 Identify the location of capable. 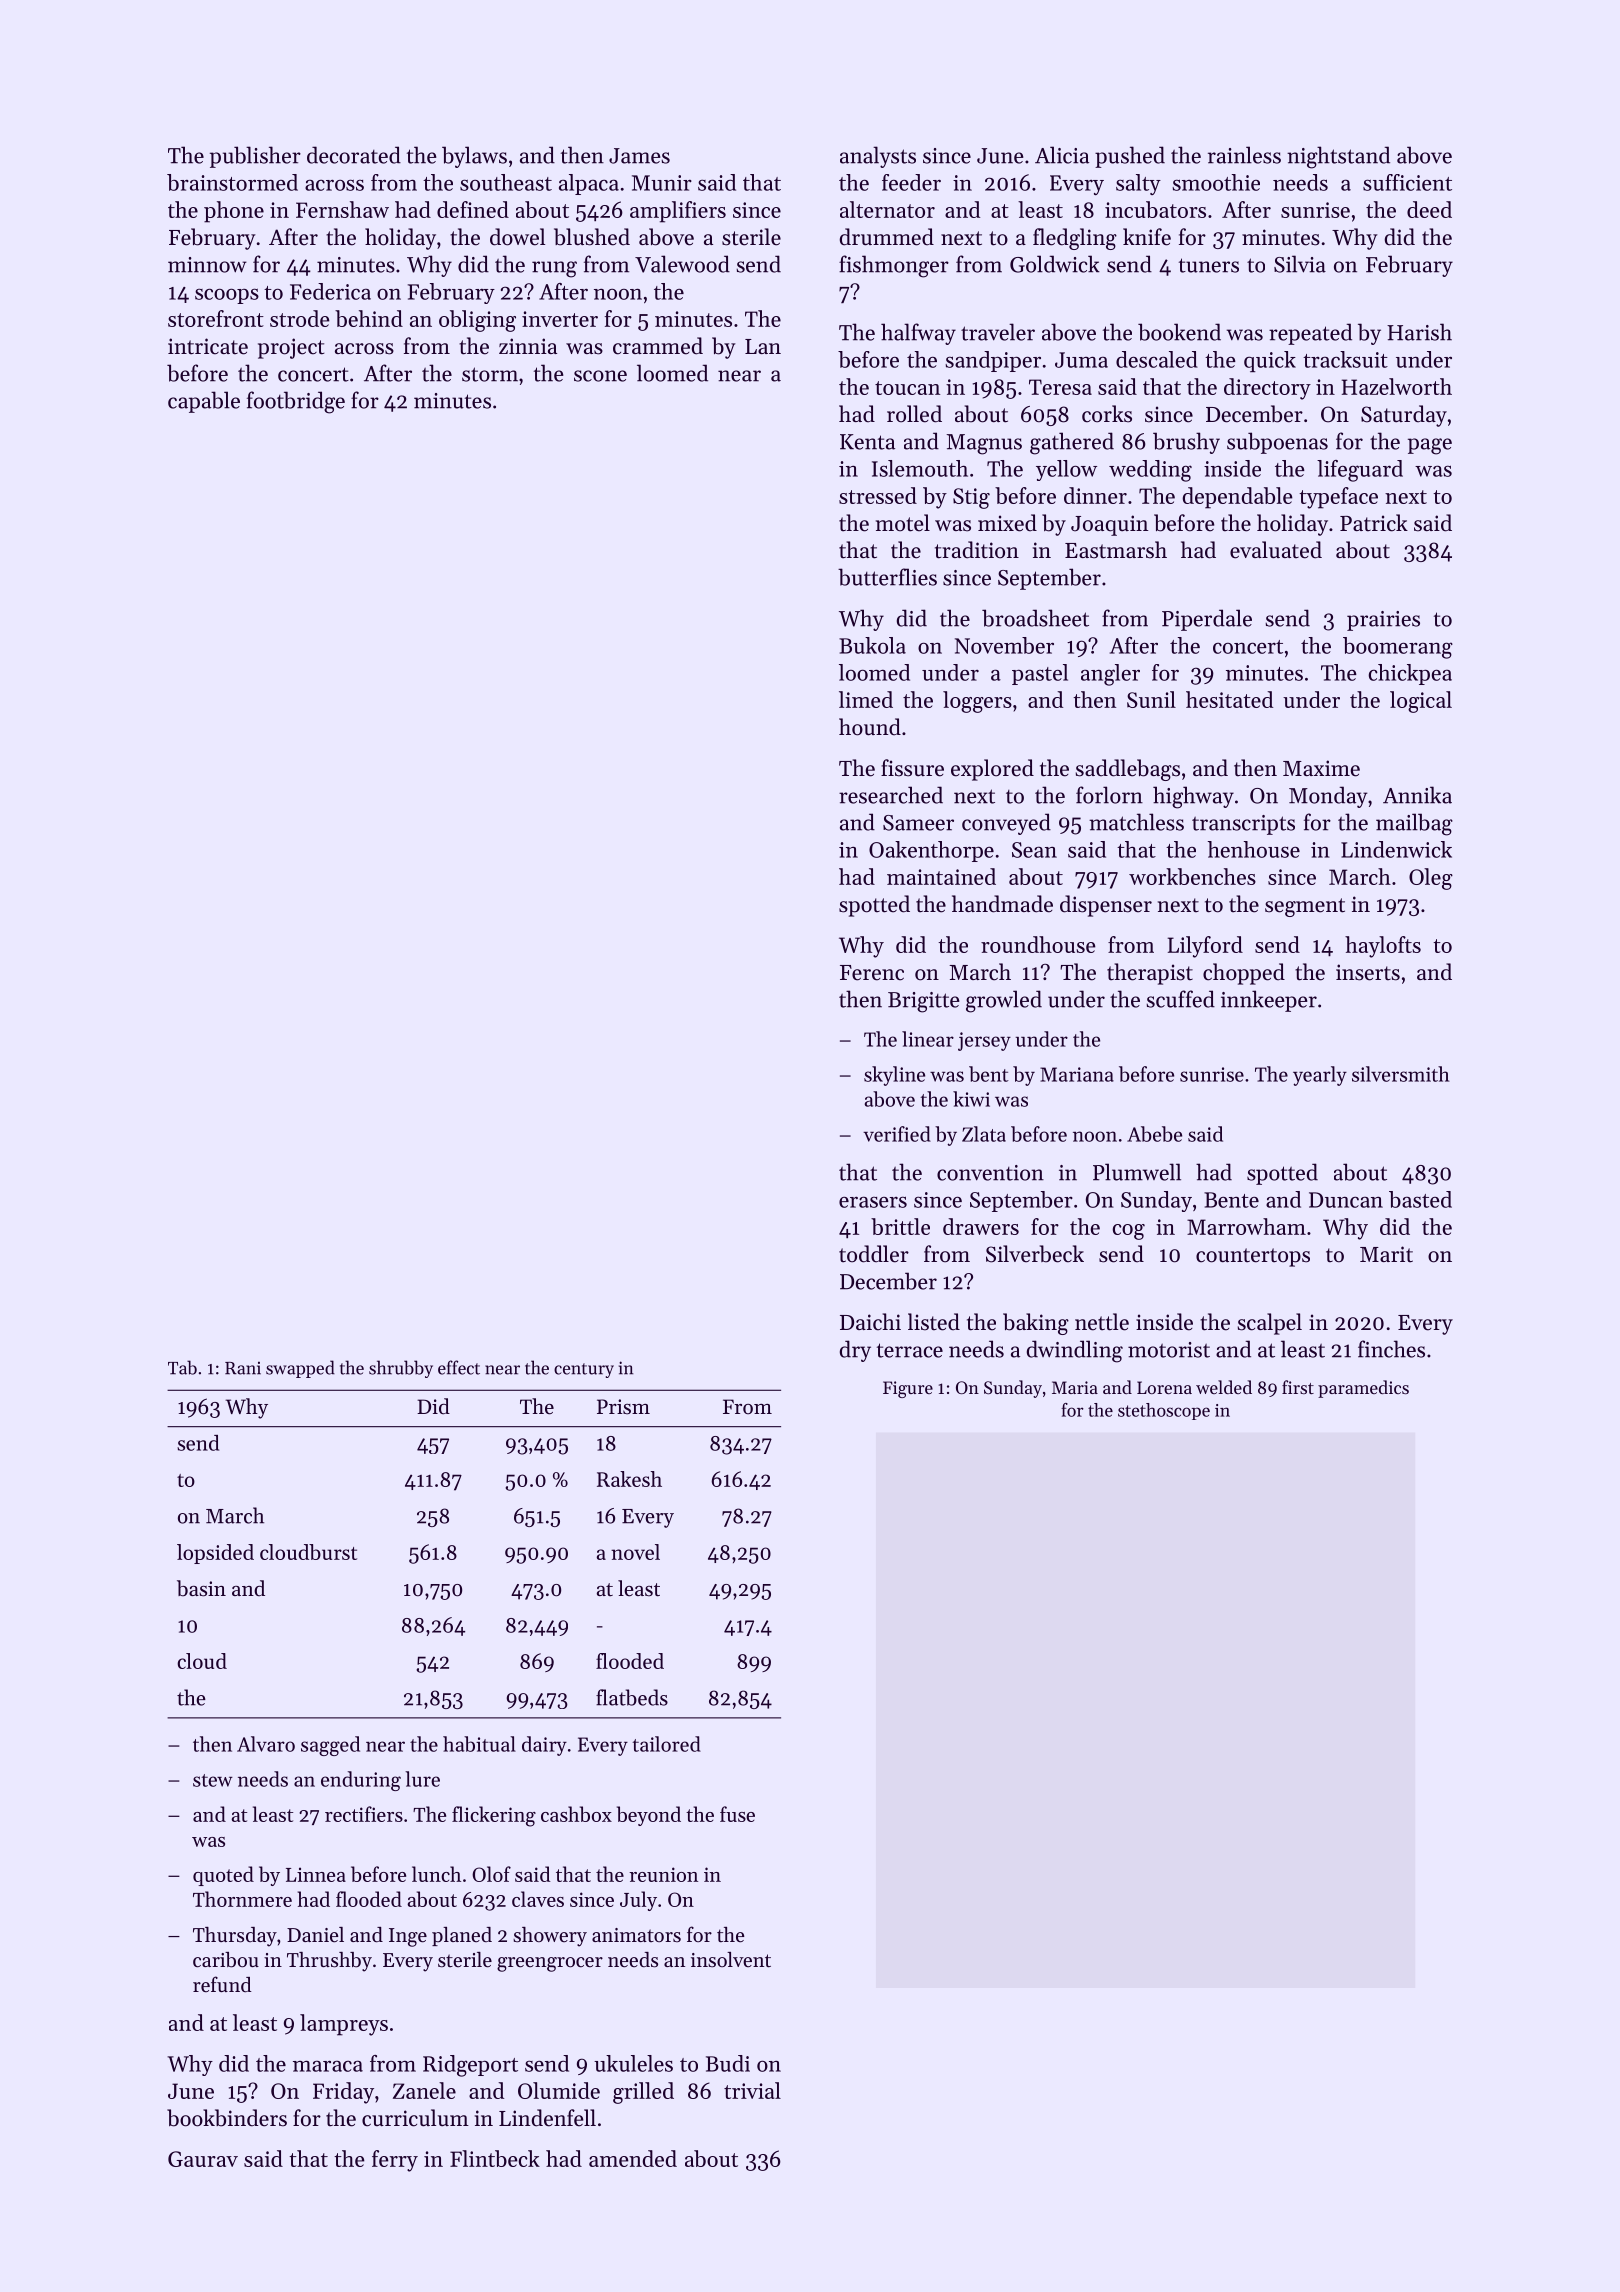
(204, 402).
